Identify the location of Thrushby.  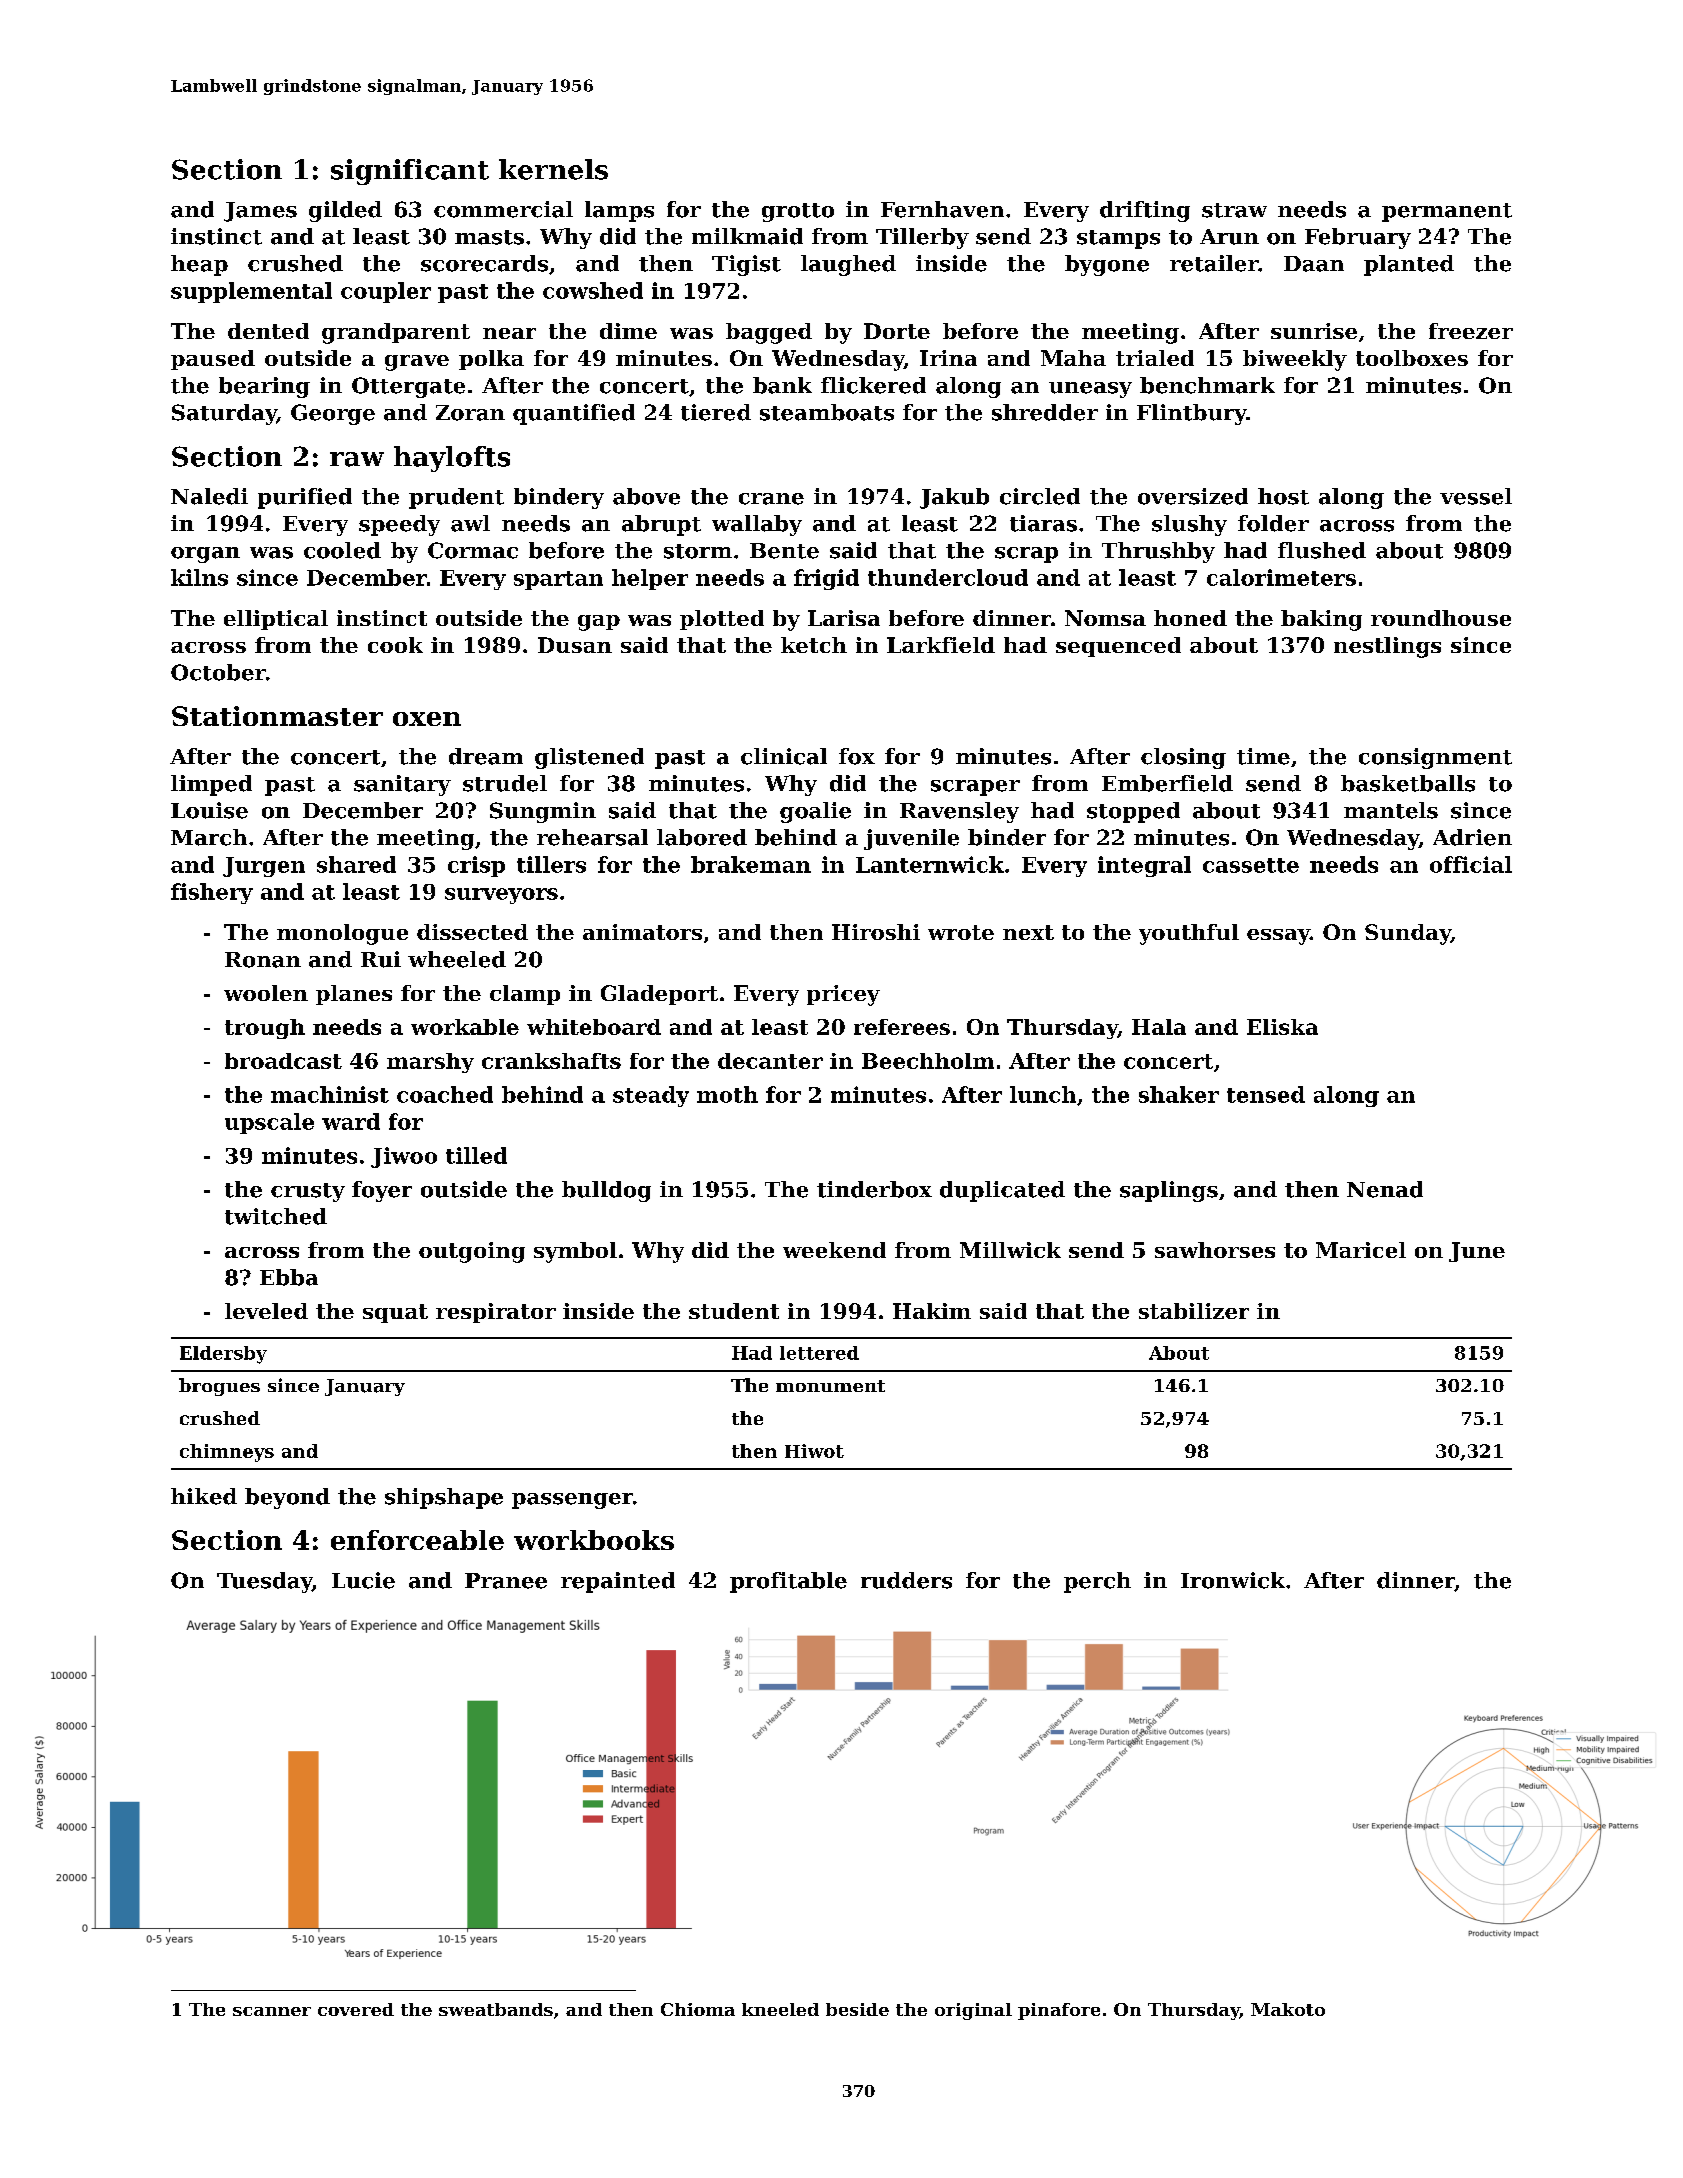
(1158, 552).
